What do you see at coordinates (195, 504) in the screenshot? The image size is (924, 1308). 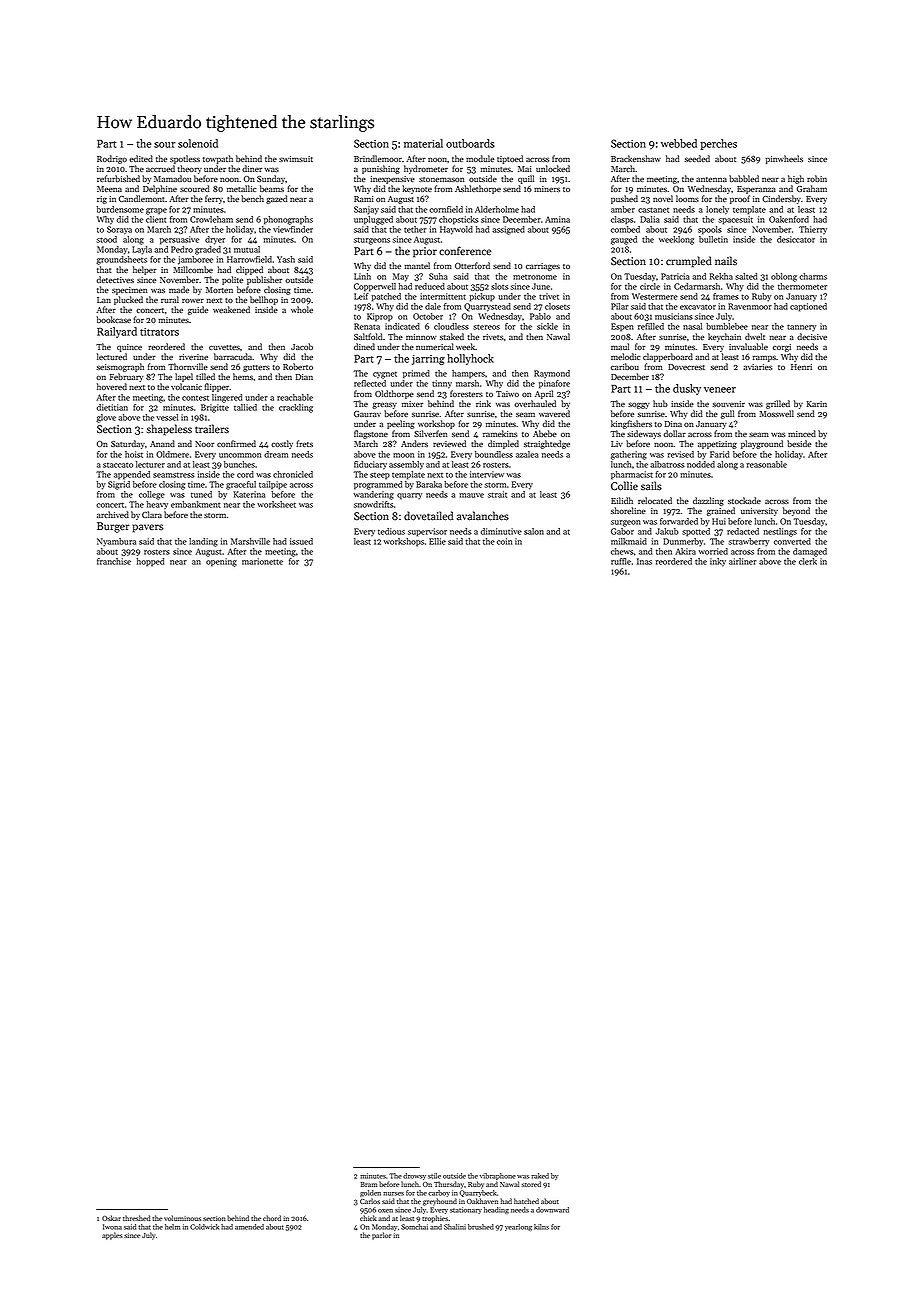 I see `embankment` at bounding box center [195, 504].
